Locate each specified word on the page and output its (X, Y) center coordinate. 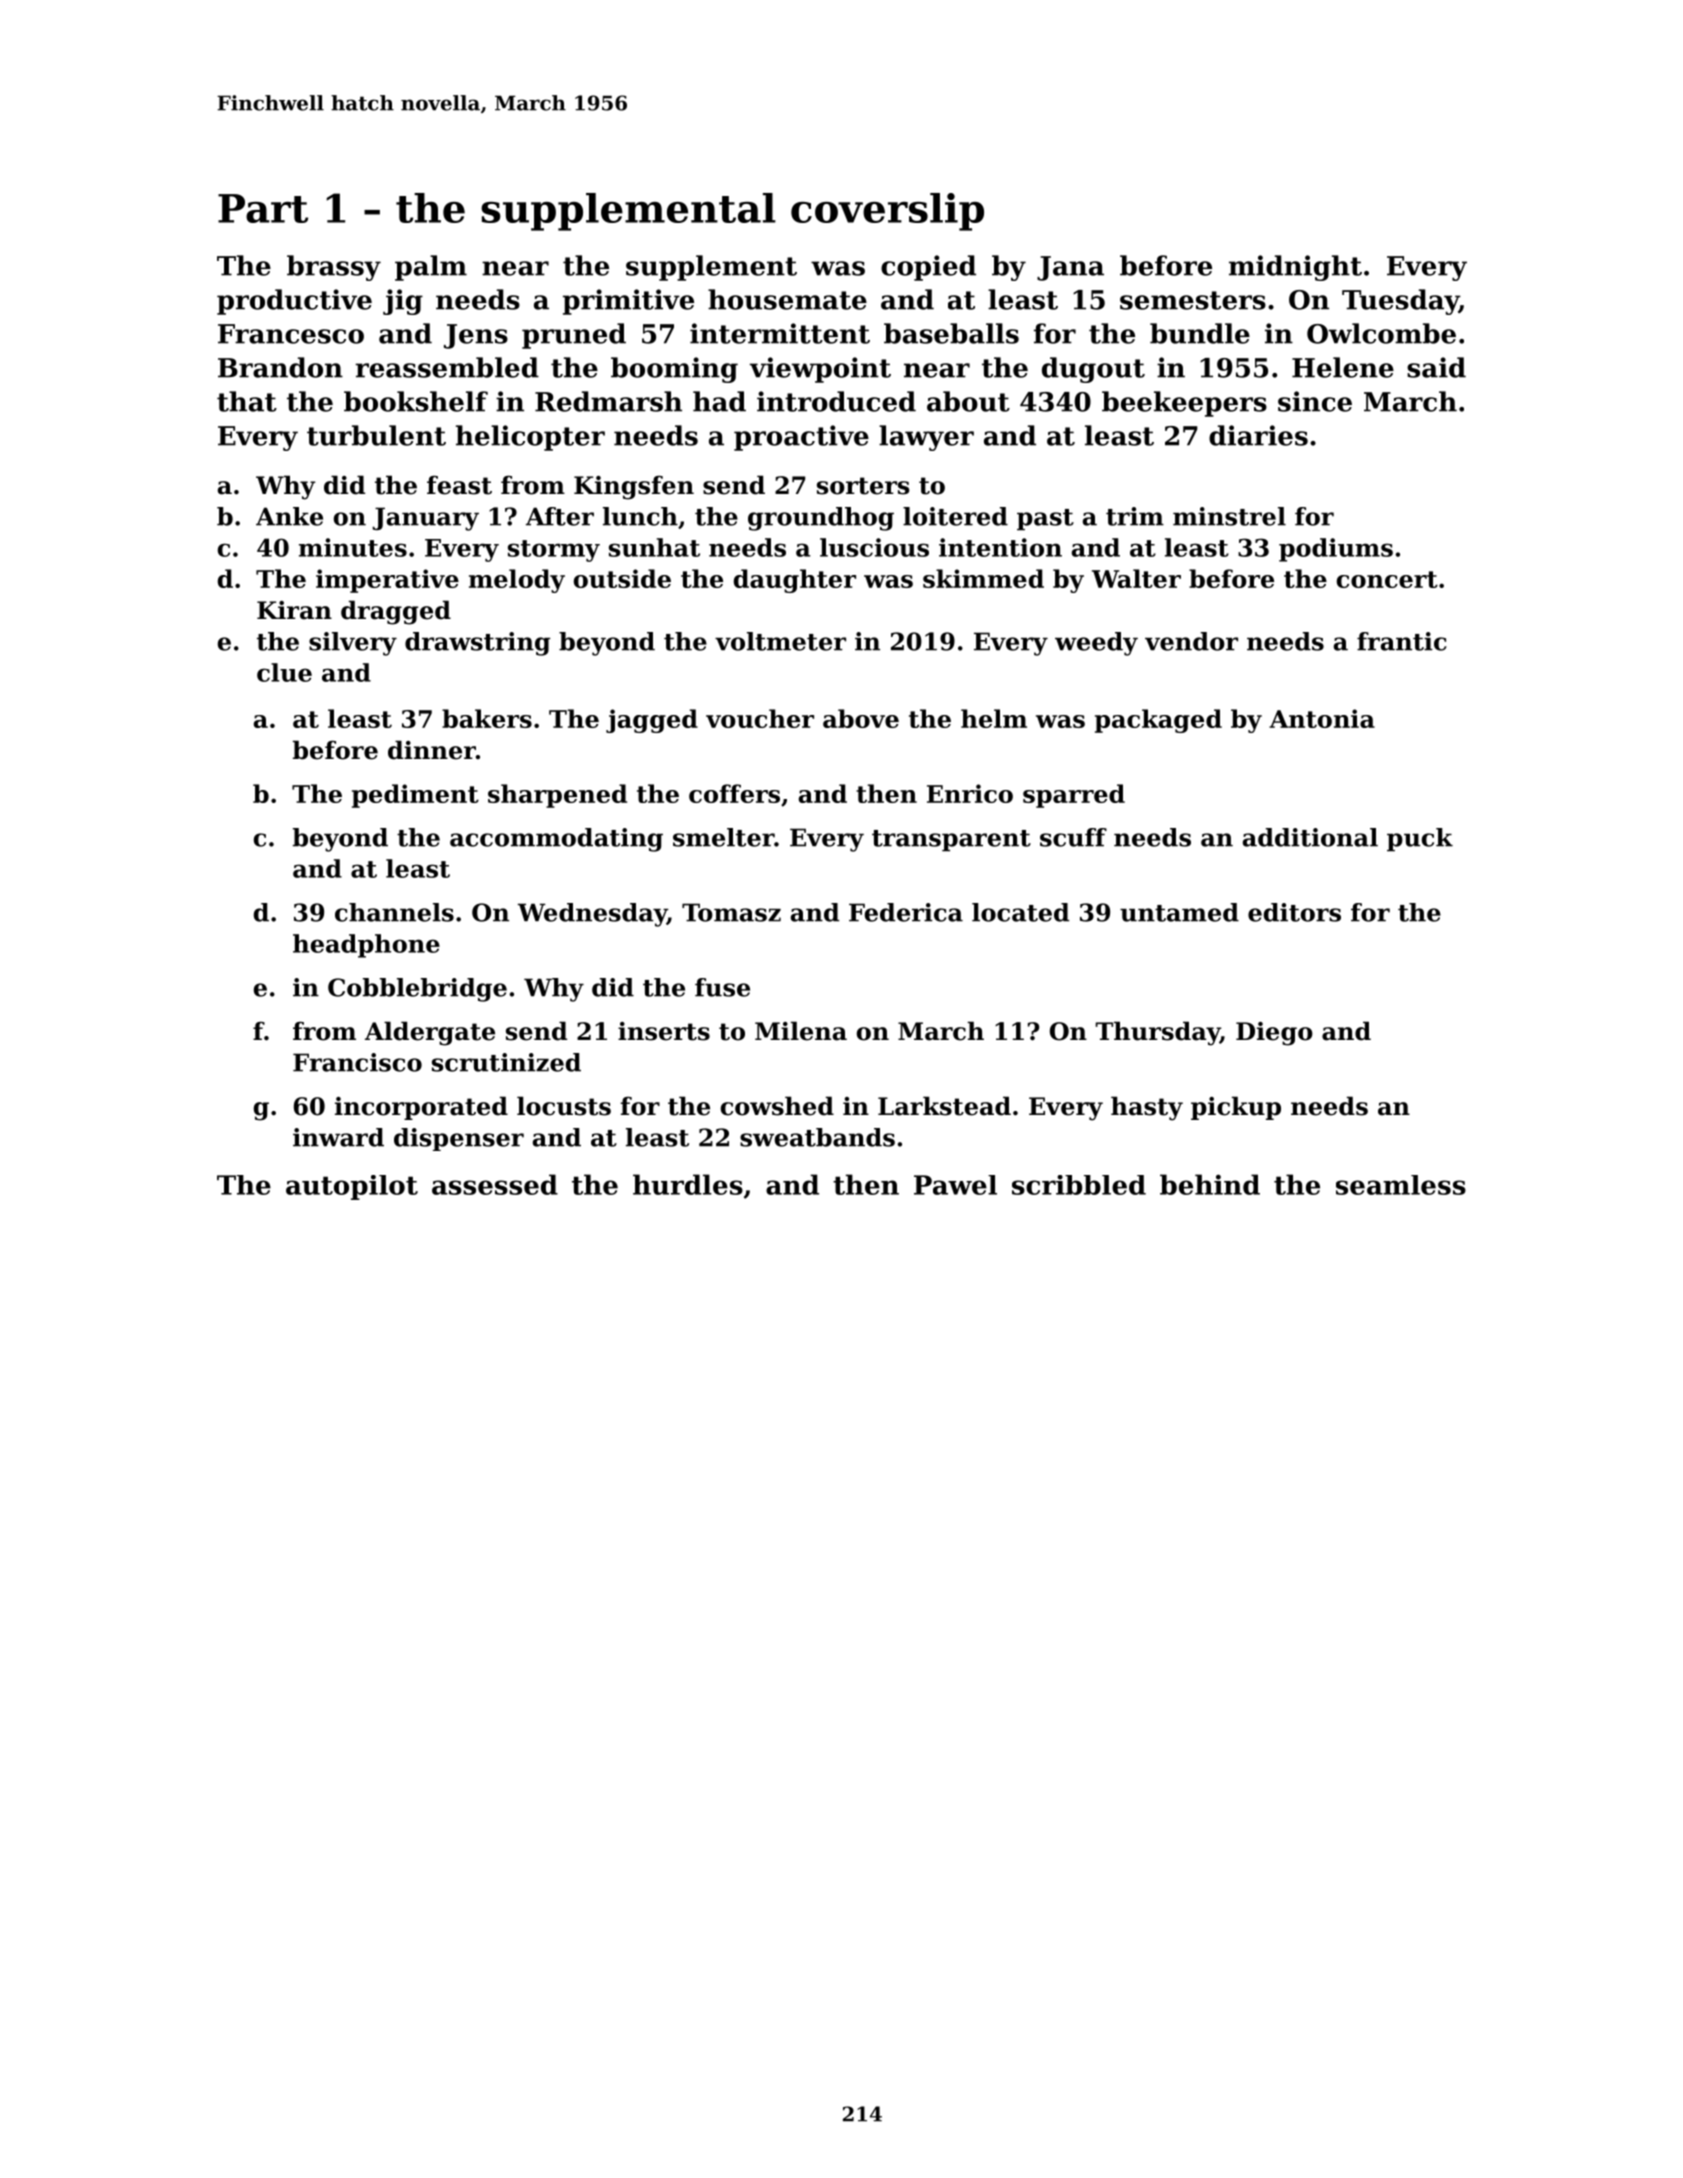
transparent (951, 841)
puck (1420, 840)
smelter (723, 837)
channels (394, 912)
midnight (1295, 268)
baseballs (951, 333)
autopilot (352, 1187)
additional (1310, 837)
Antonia (1322, 718)
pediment (415, 796)
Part (263, 208)
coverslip (887, 212)
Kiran (294, 610)
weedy (1096, 644)
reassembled (447, 367)
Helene (1343, 367)
